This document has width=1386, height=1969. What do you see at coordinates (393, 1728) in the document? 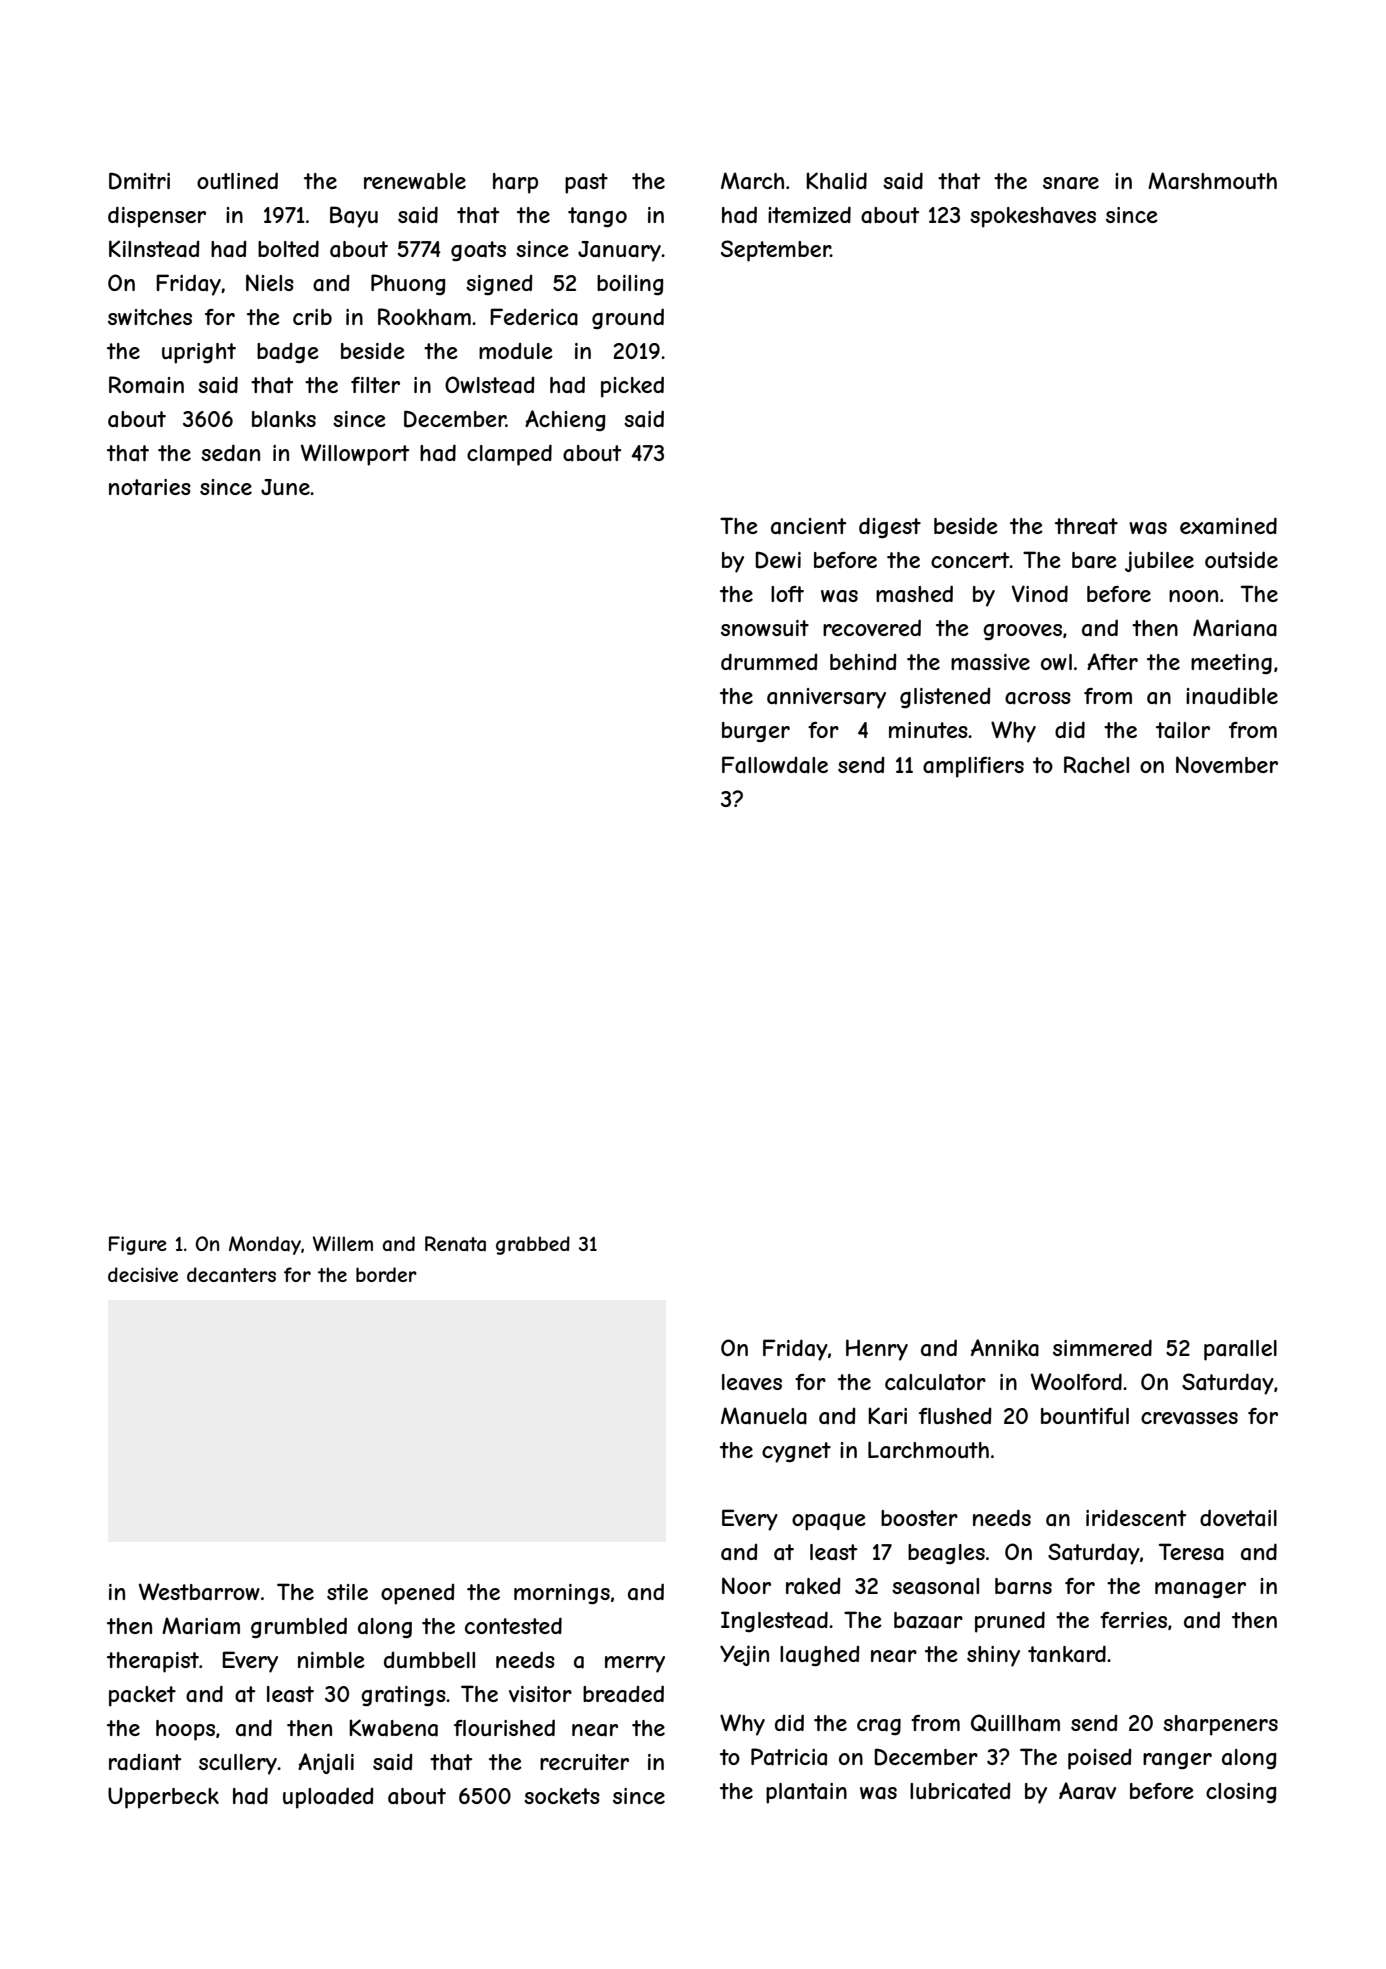
I see `Kwabena` at bounding box center [393, 1728].
